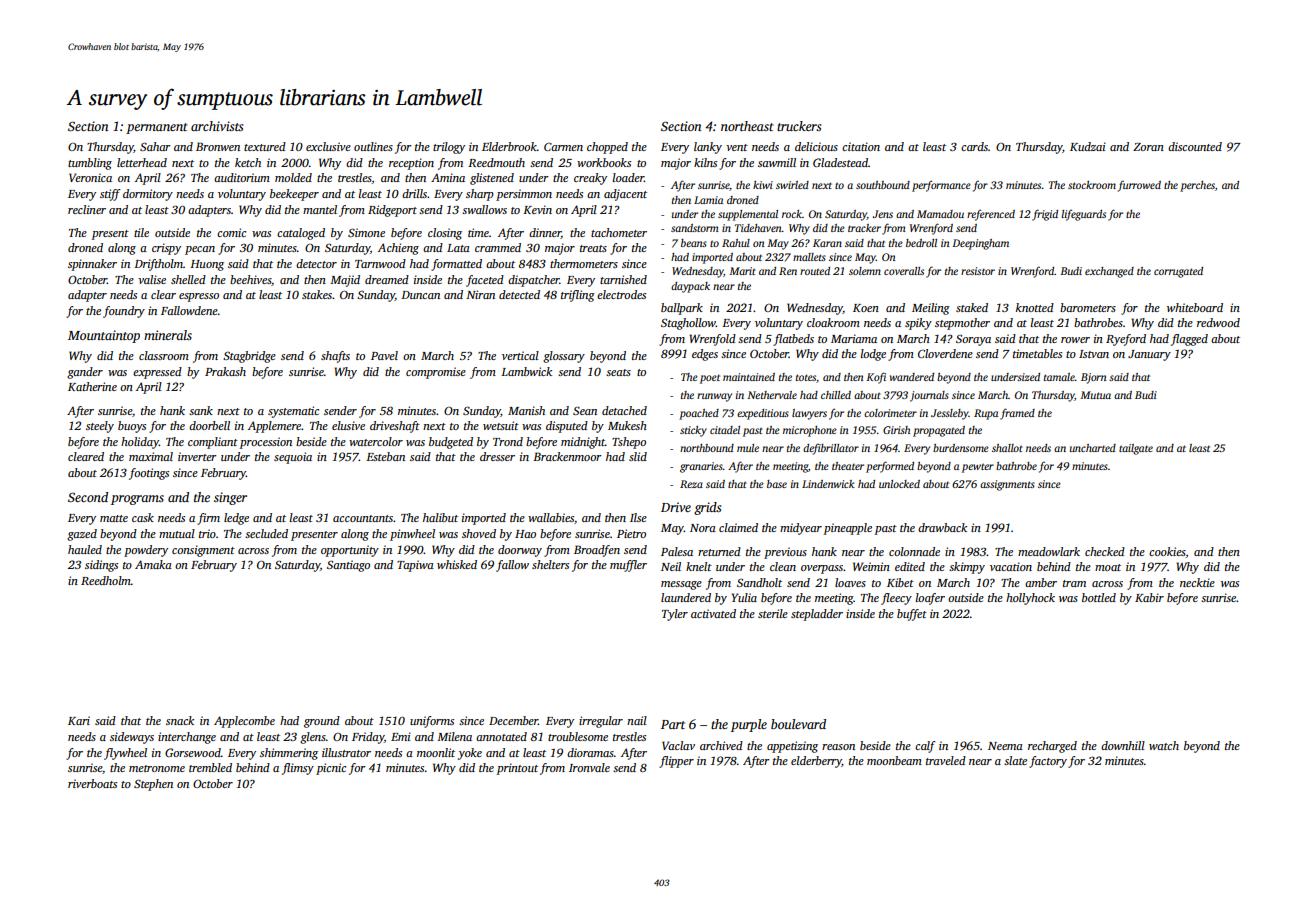 This screenshot has width=1308, height=924. I want to click on Stephen, so click(153, 785).
